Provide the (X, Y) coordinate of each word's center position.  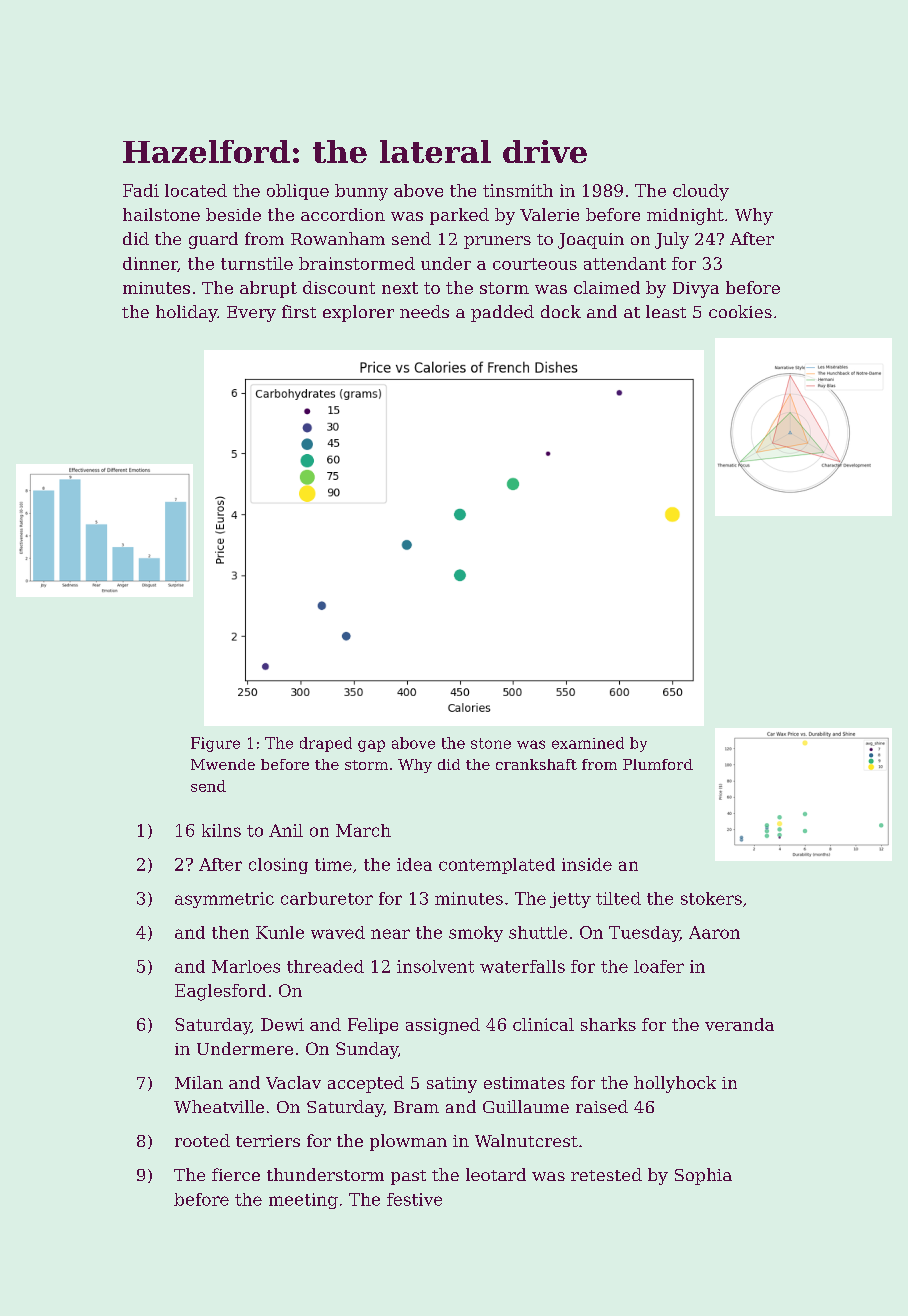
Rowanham (338, 238)
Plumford (658, 764)
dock (561, 311)
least (666, 311)
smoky (476, 934)
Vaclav (293, 1082)
